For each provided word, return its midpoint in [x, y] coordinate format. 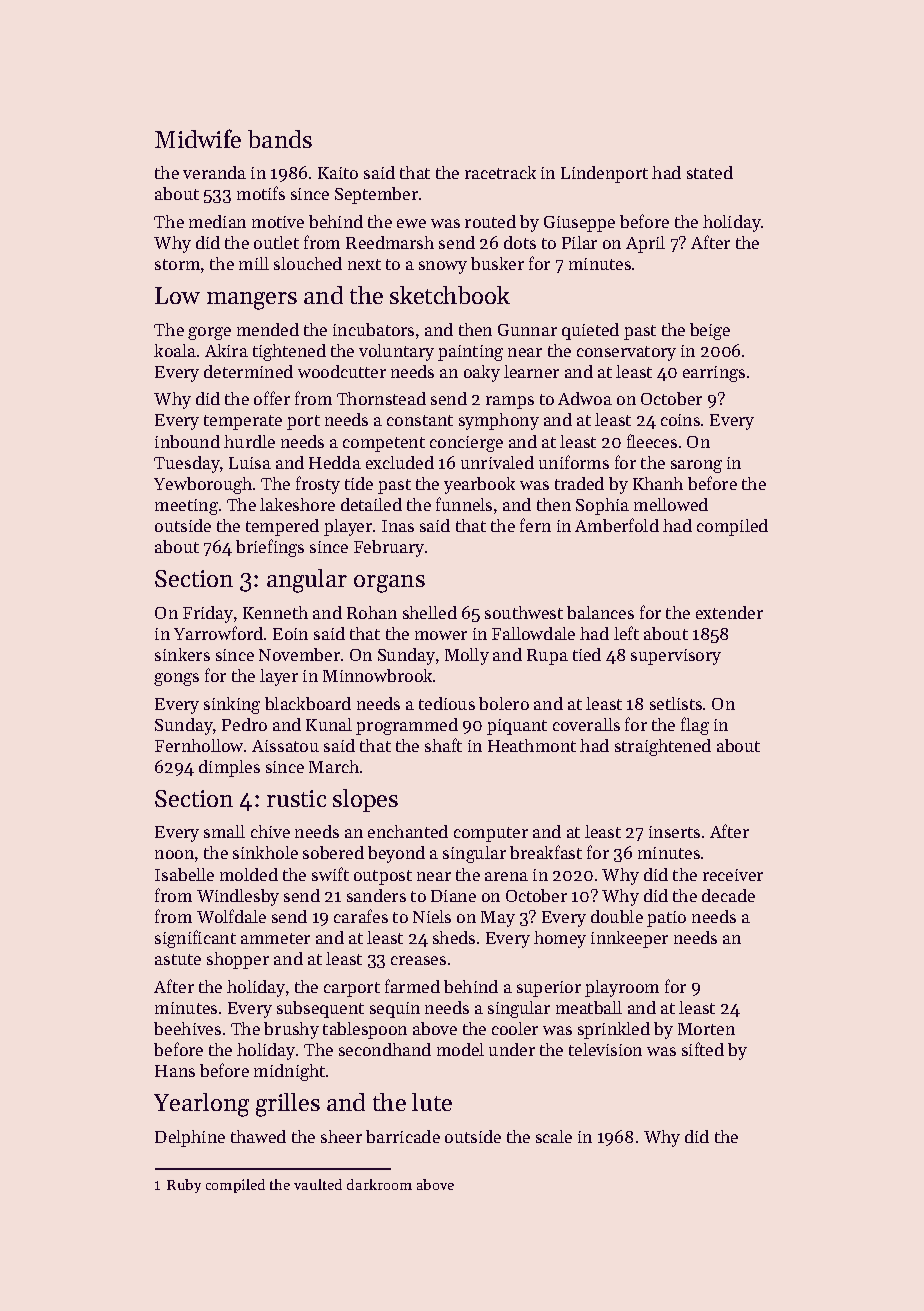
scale [554, 1136]
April [645, 244]
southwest [524, 612]
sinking [232, 705]
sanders [376, 895]
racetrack [500, 172]
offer [272, 398]
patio [666, 919]
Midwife [198, 138]
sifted [703, 1049]
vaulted [318, 1184]
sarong [696, 466]
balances [600, 612]
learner [531, 371]
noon [174, 854]
